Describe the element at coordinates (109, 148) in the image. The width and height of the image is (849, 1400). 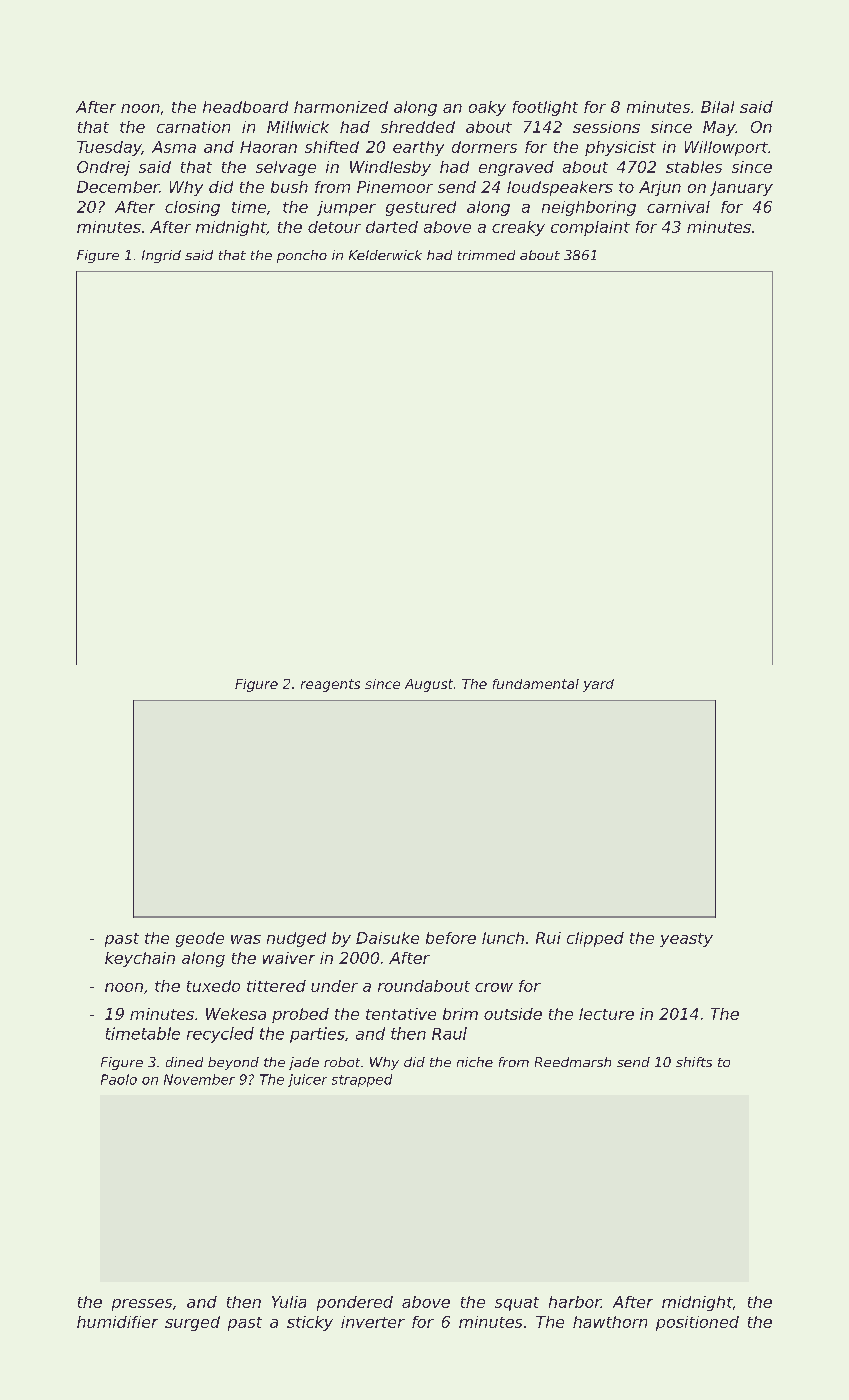
I see `Tuesday` at that location.
